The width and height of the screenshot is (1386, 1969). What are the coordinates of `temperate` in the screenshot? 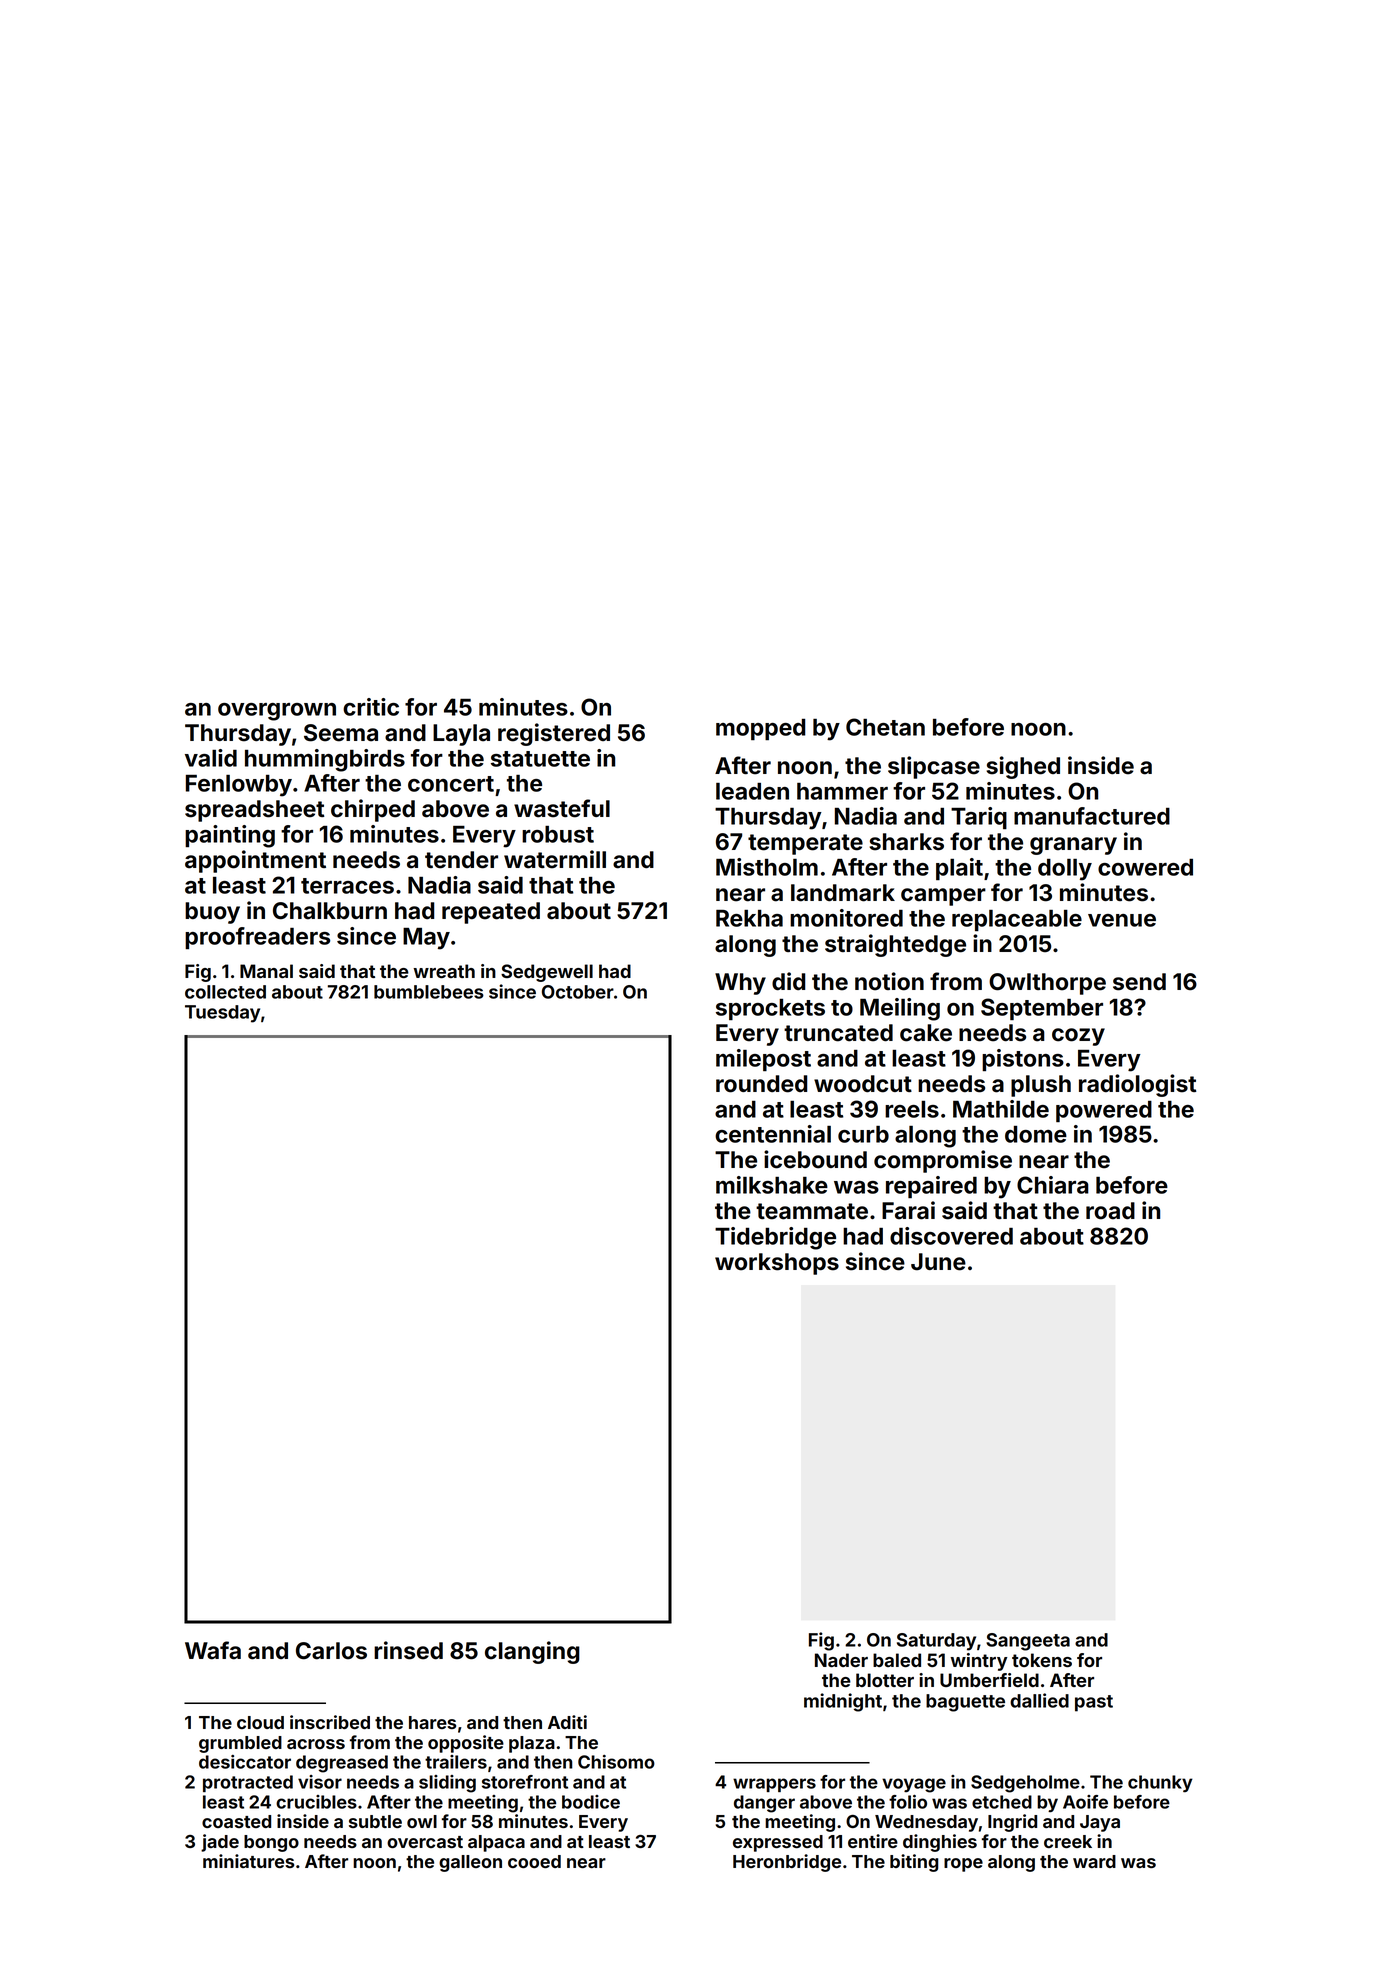 It's located at (805, 844).
